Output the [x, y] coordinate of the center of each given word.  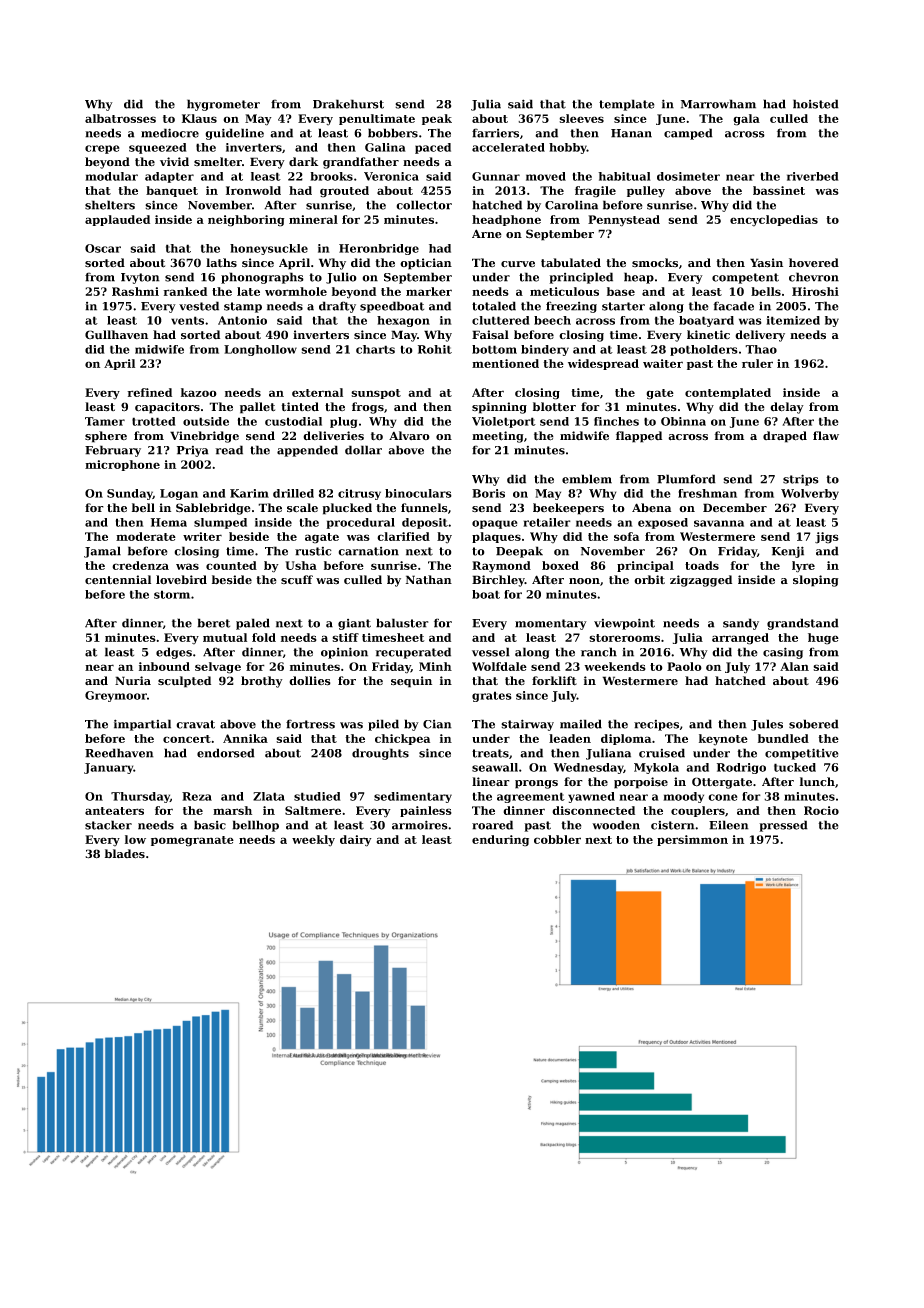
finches [616, 421]
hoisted [816, 104]
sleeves [581, 118]
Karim [249, 493]
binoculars [418, 493]
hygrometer [223, 105]
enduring [500, 841]
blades [125, 854]
